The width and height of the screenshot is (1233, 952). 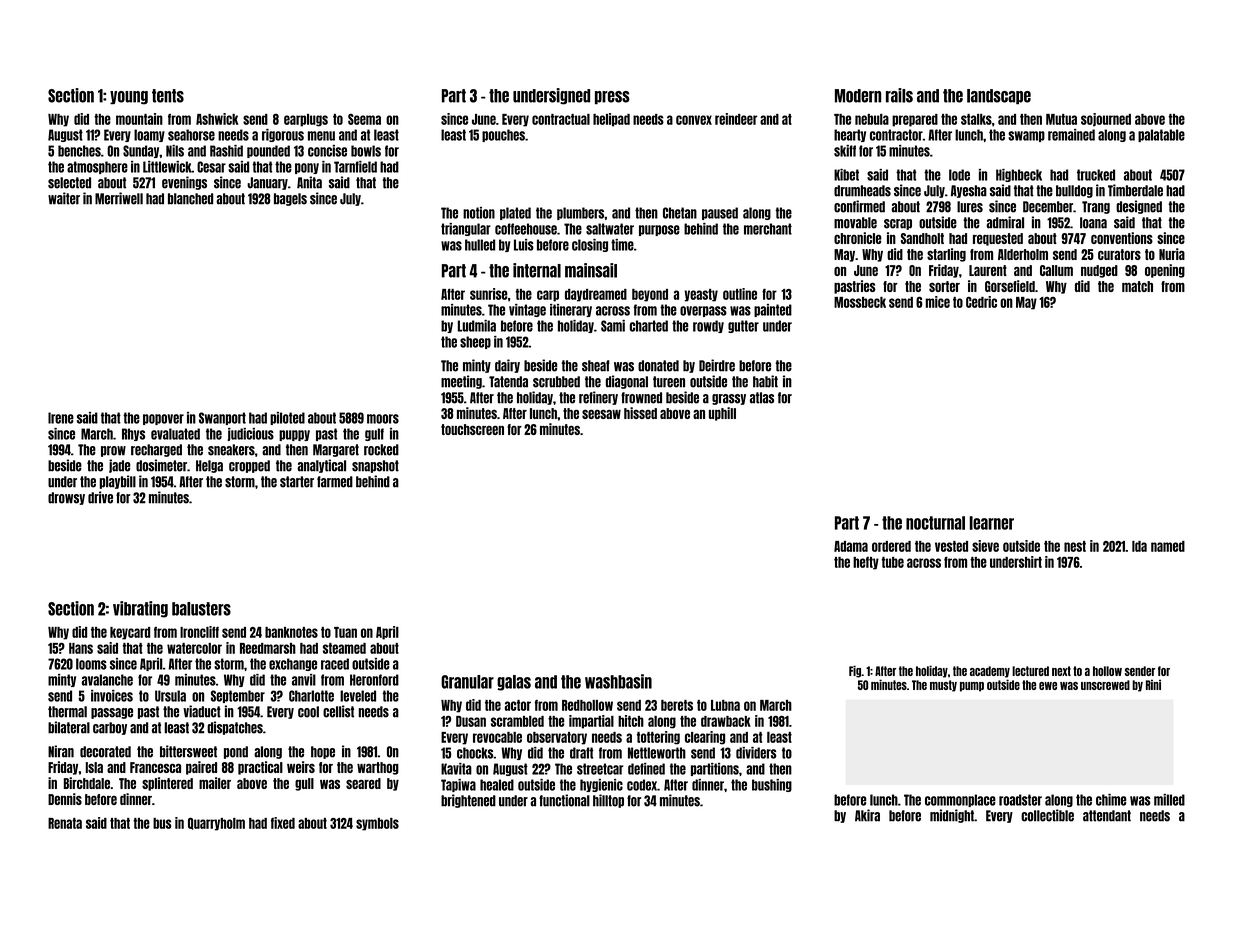 What do you see at coordinates (297, 482) in the screenshot?
I see `starter` at bounding box center [297, 482].
